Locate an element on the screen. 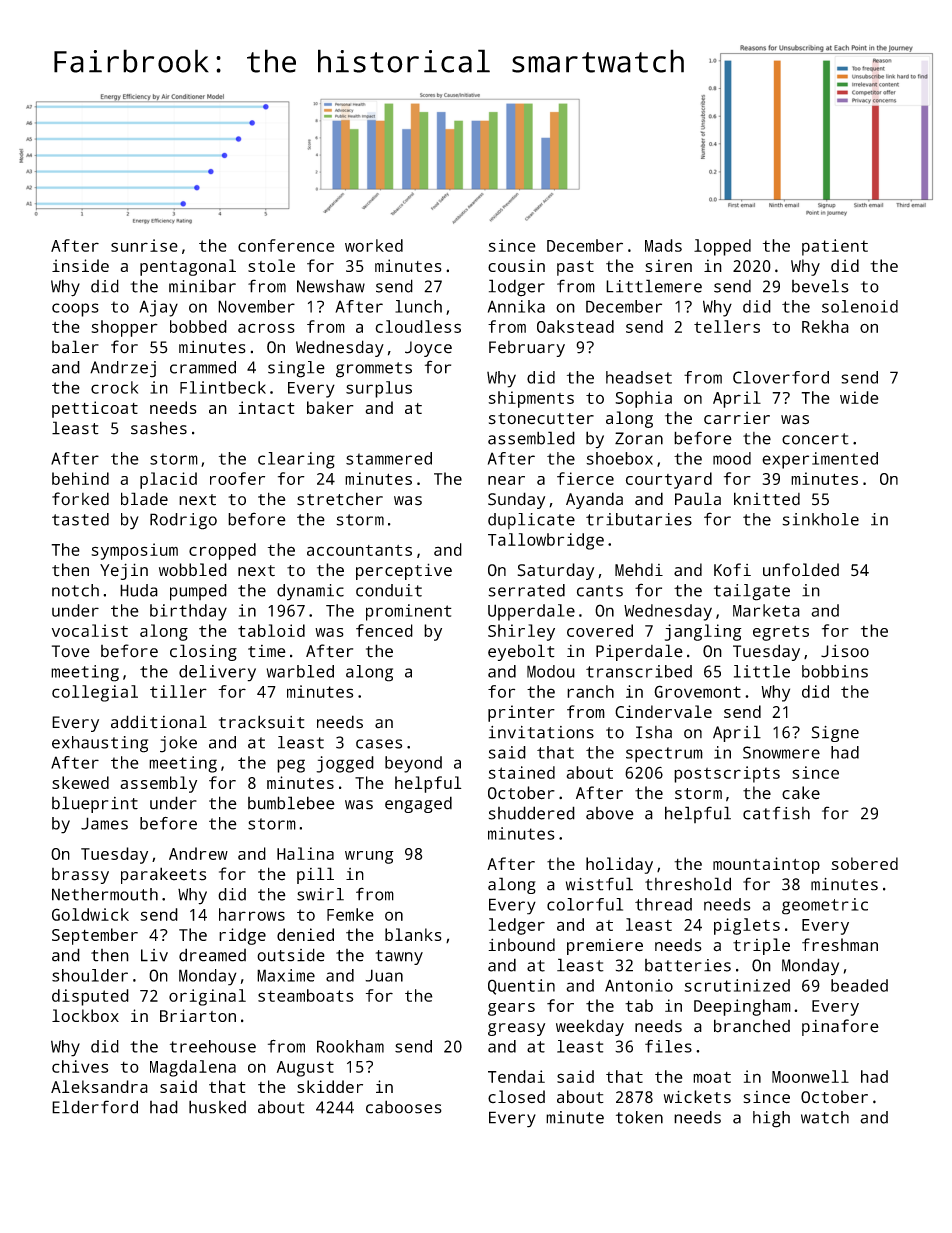 The width and height of the screenshot is (952, 1233). inside is located at coordinates (80, 265).
